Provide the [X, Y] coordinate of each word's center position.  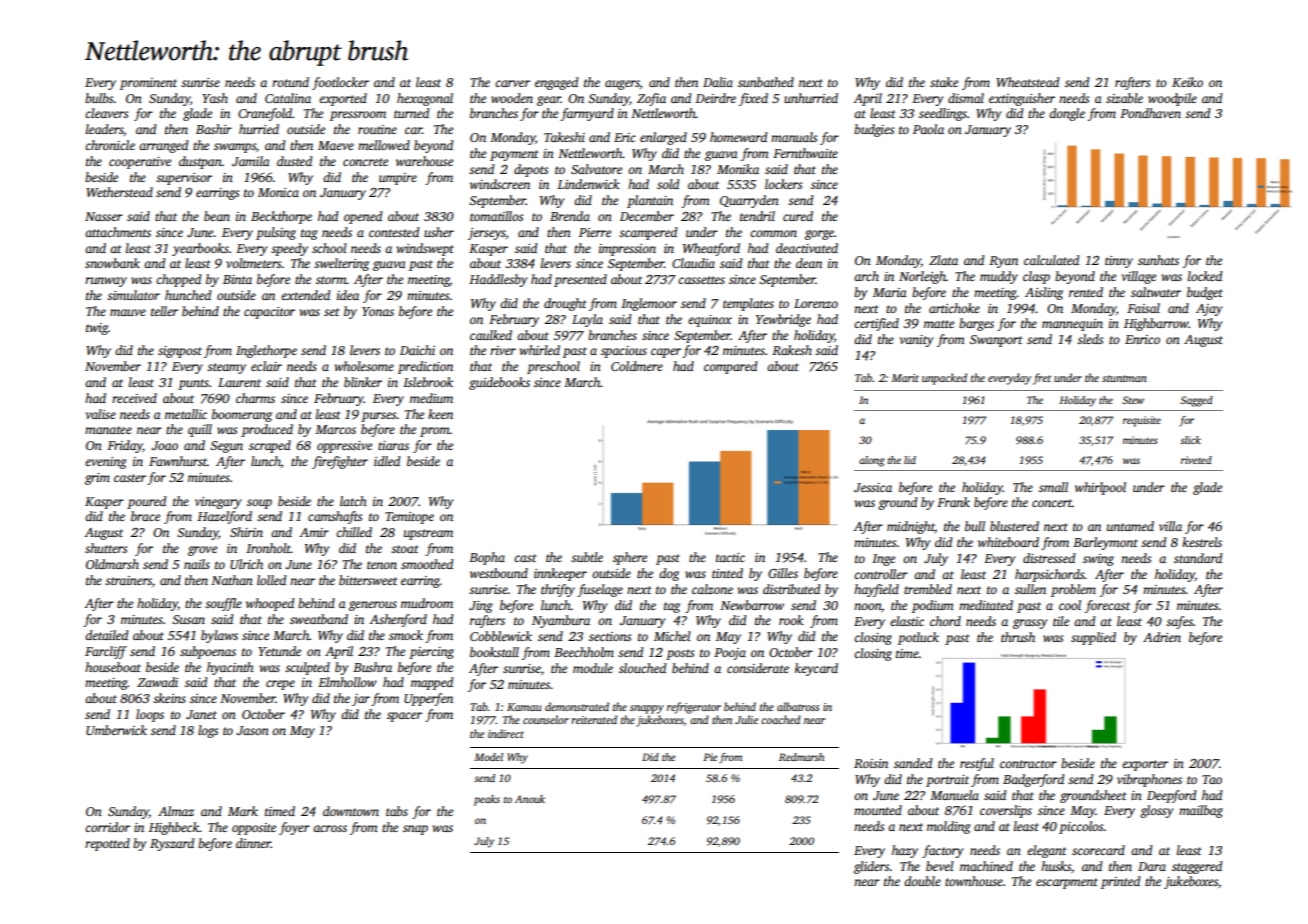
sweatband [319, 619]
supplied [1093, 638]
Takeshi [564, 137]
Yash [215, 98]
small [1053, 487]
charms [255, 398]
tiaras [393, 445]
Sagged [1196, 401]
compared [730, 367]
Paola [928, 129]
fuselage [600, 590]
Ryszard [172, 844]
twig [97, 329]
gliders [871, 867]
